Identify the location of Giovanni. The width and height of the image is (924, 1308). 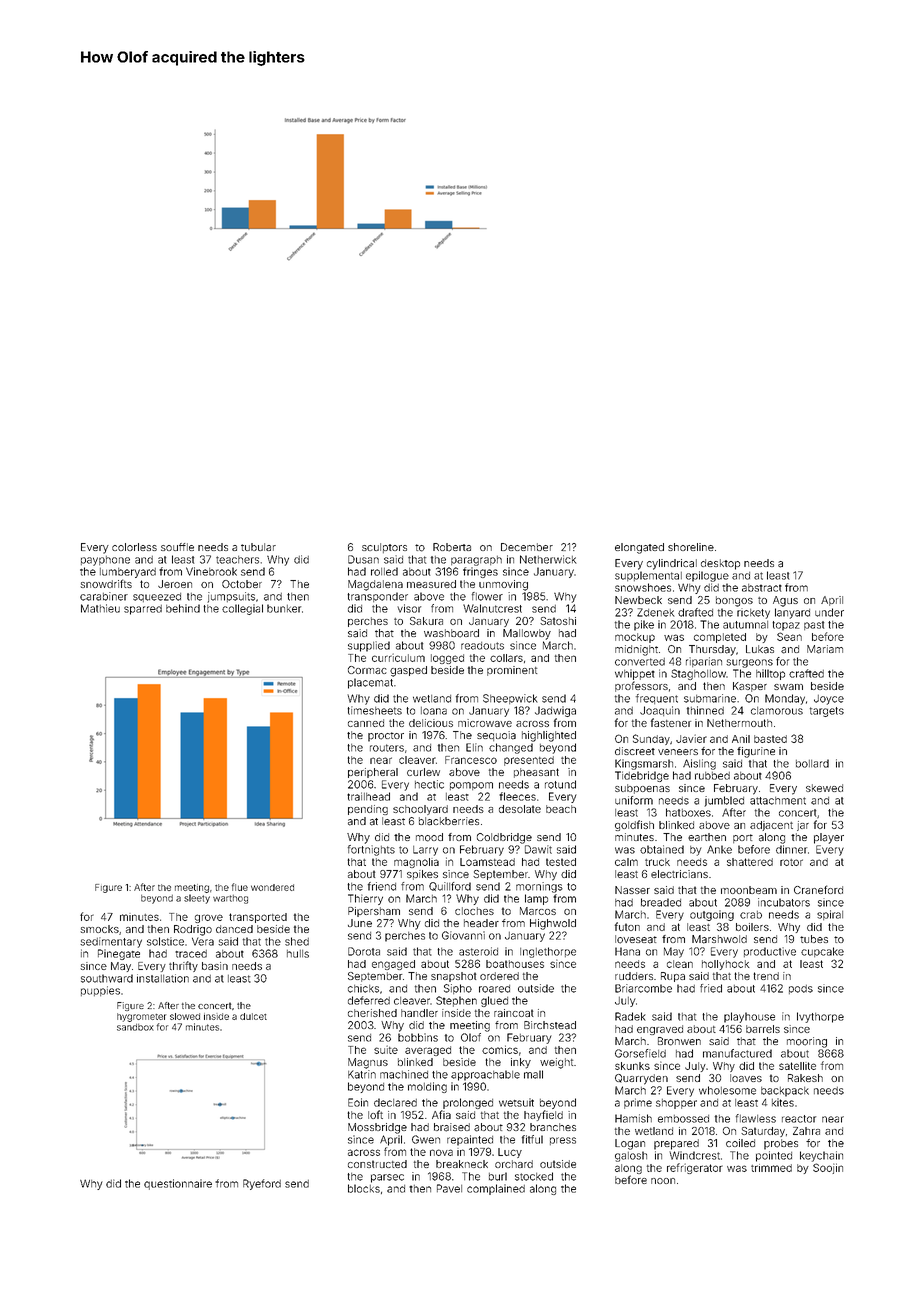
(463, 935).
